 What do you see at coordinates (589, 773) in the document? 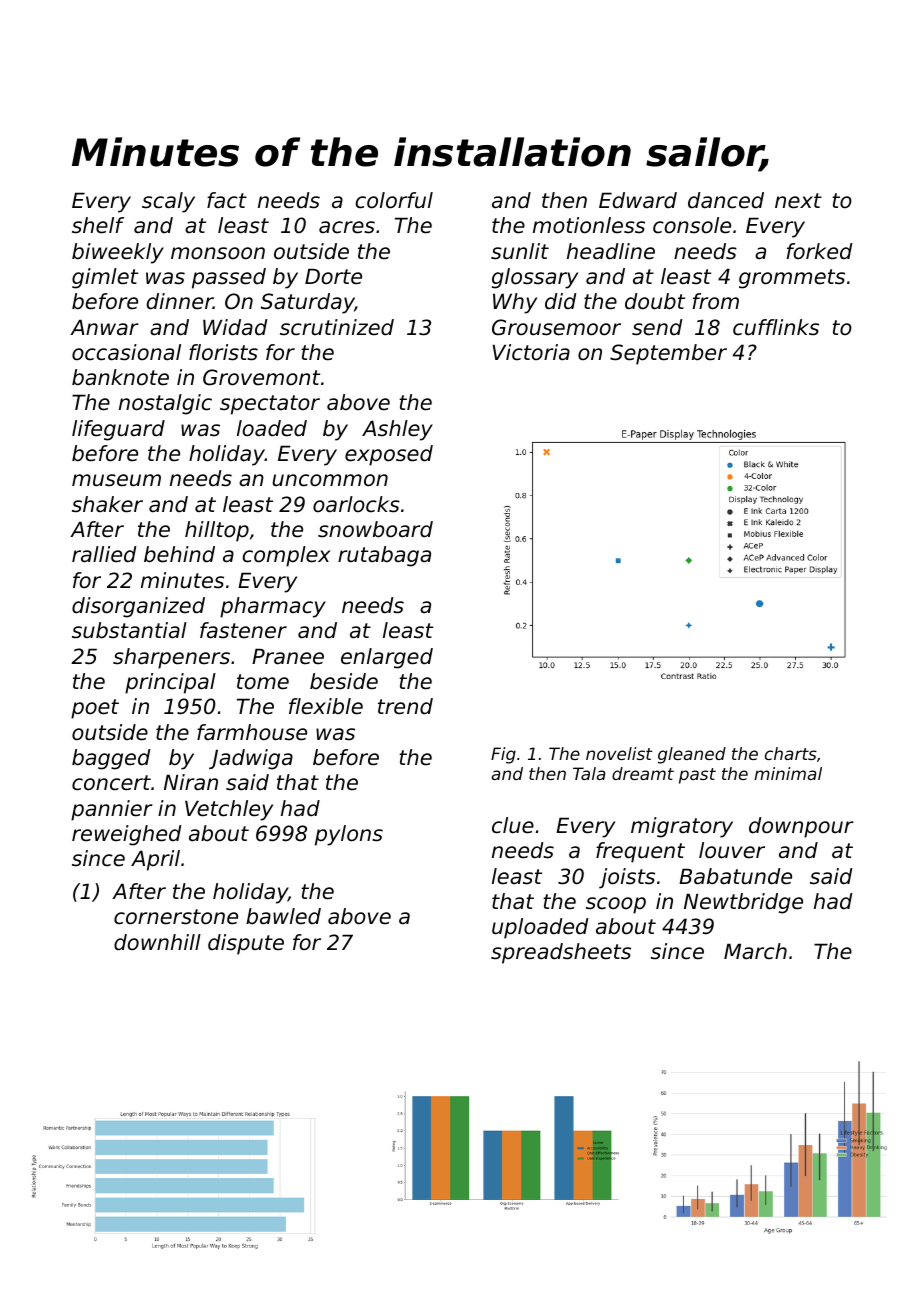
I see `Tala` at bounding box center [589, 773].
